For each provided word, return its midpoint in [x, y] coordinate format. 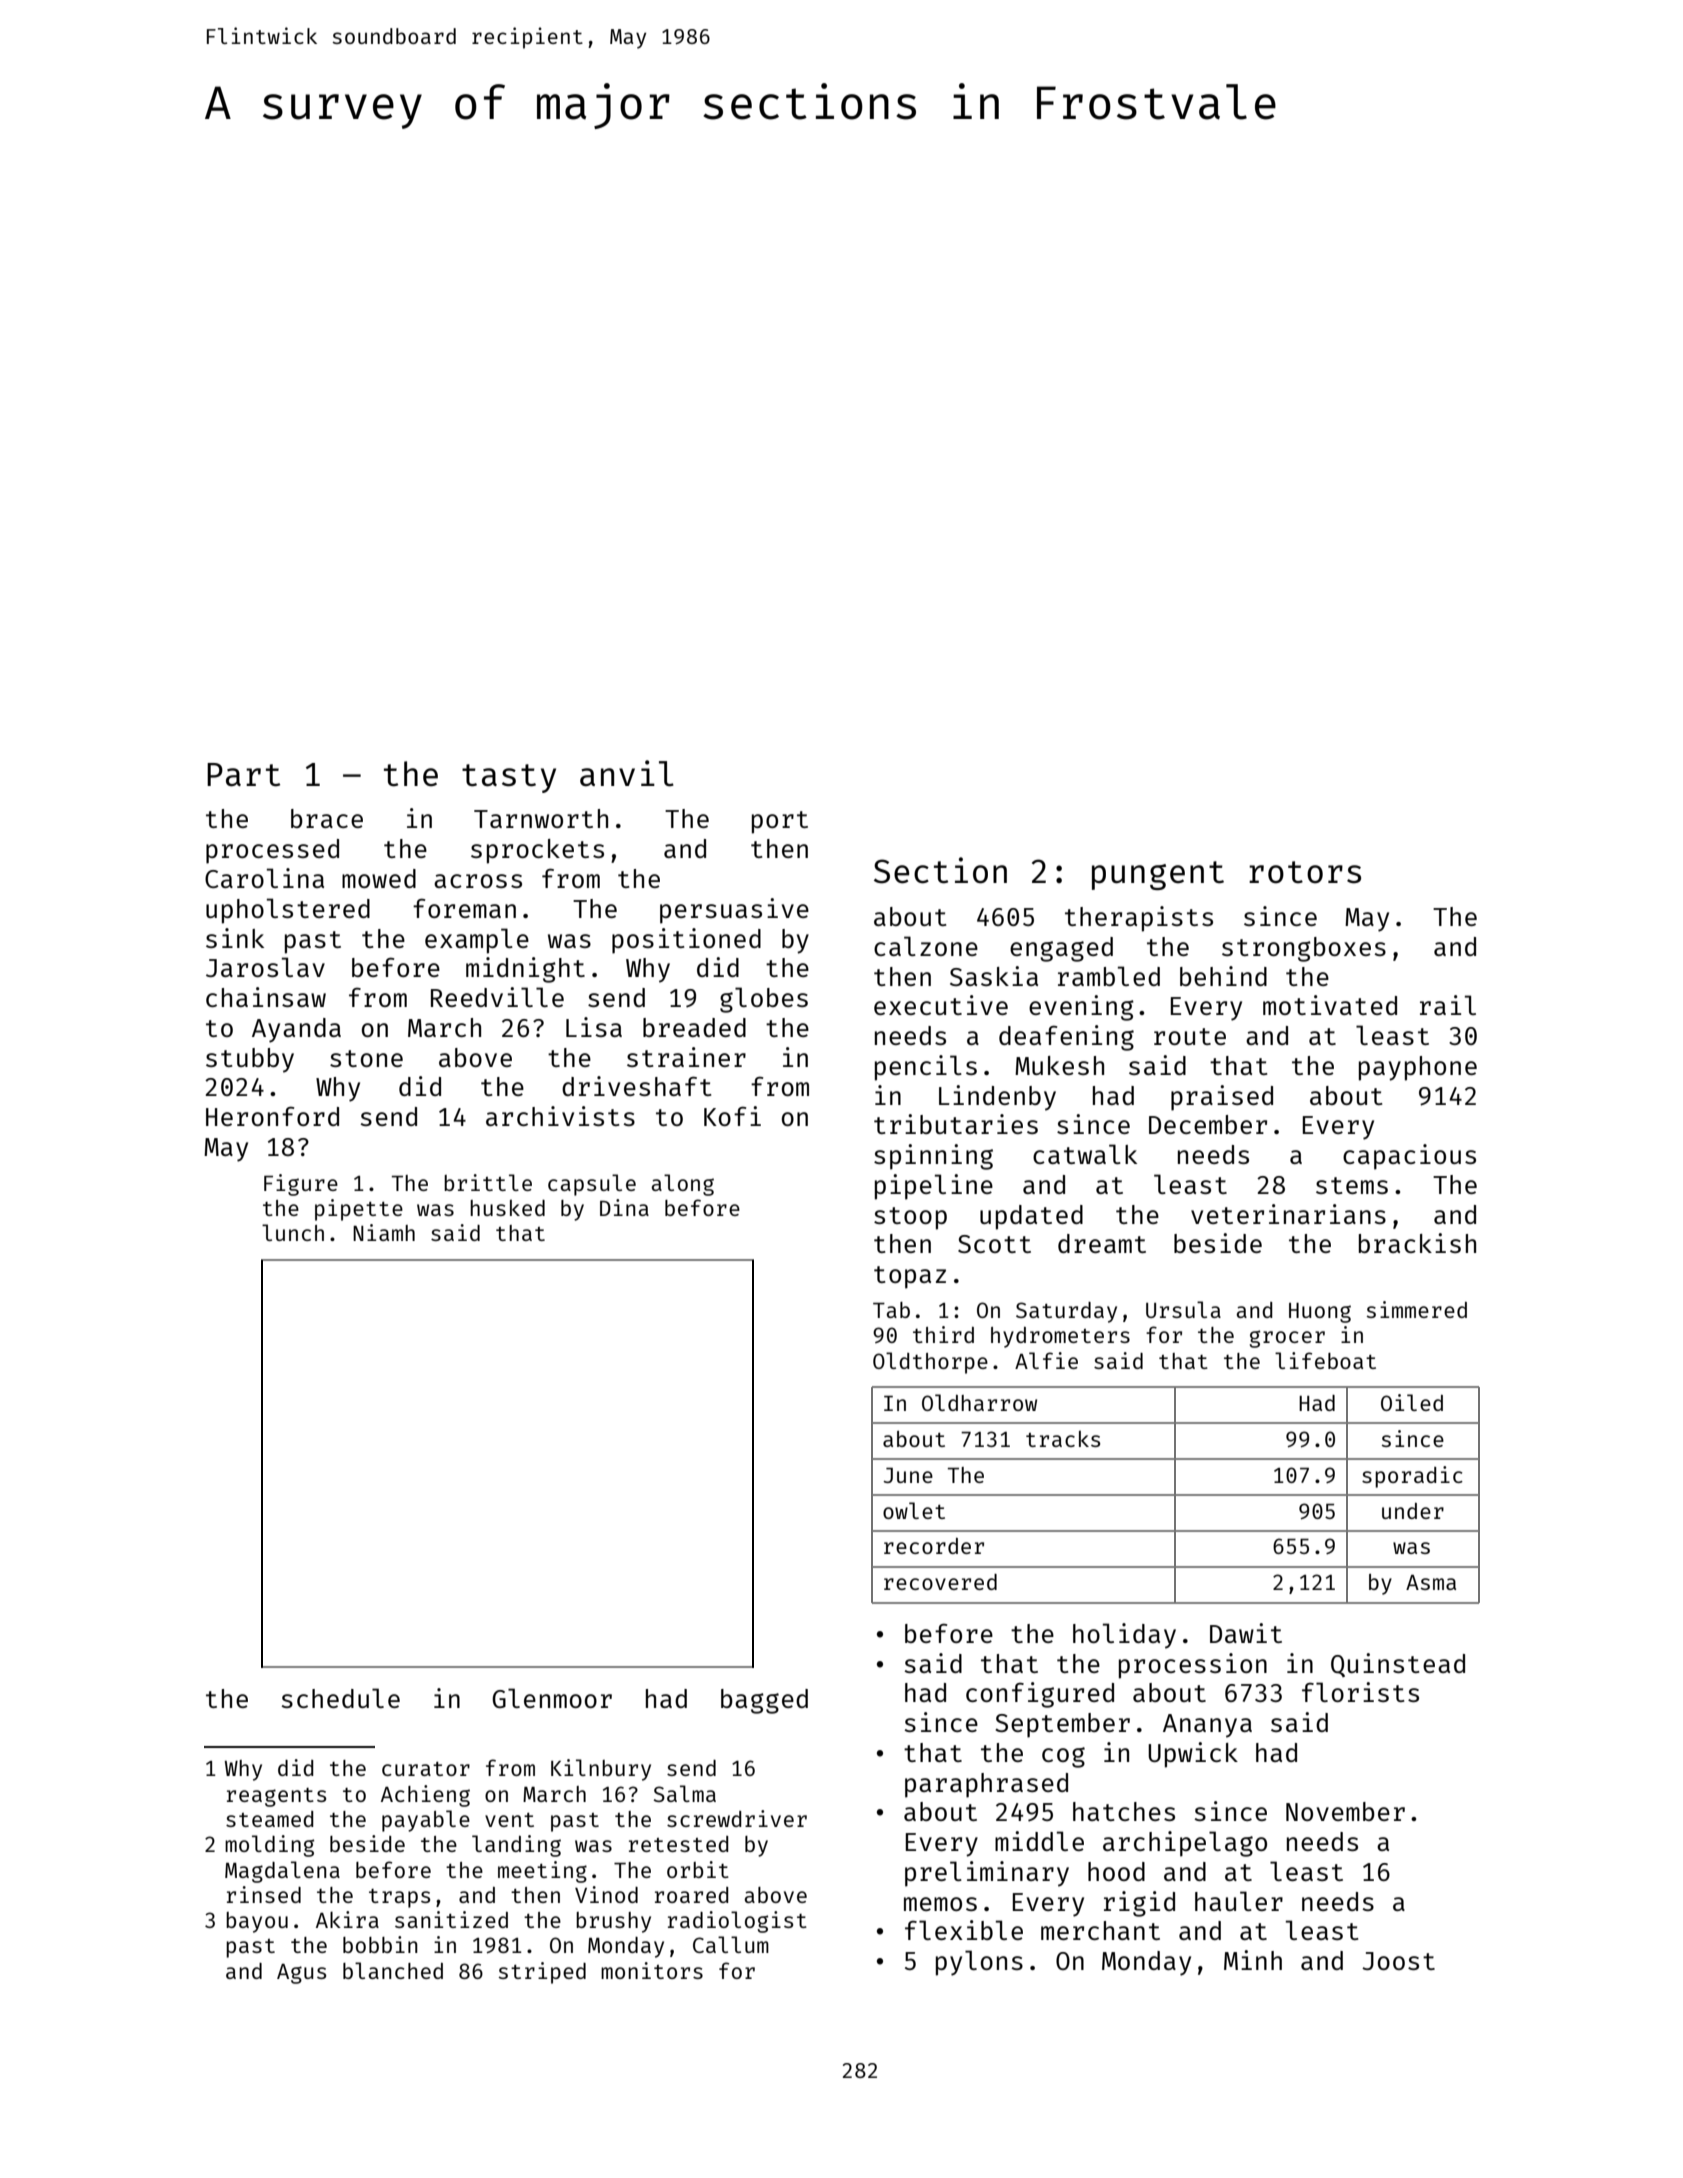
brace [327, 818]
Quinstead [1398, 1665]
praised [1222, 1098]
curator [426, 1769]
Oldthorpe [930, 1363]
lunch [293, 1232]
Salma [685, 1793]
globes [764, 1000]
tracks [1063, 1439]
